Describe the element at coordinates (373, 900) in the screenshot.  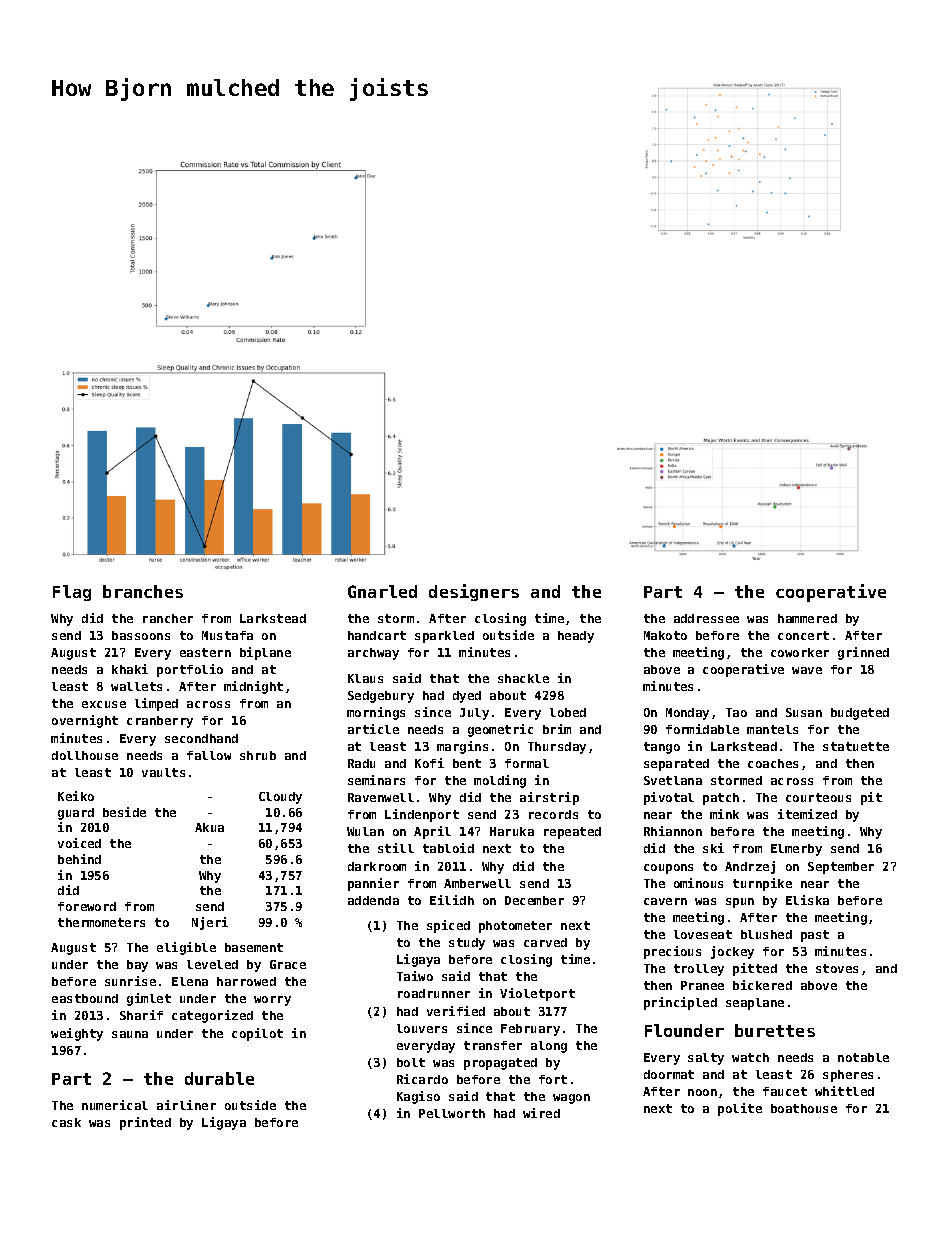
I see `addenda` at that location.
